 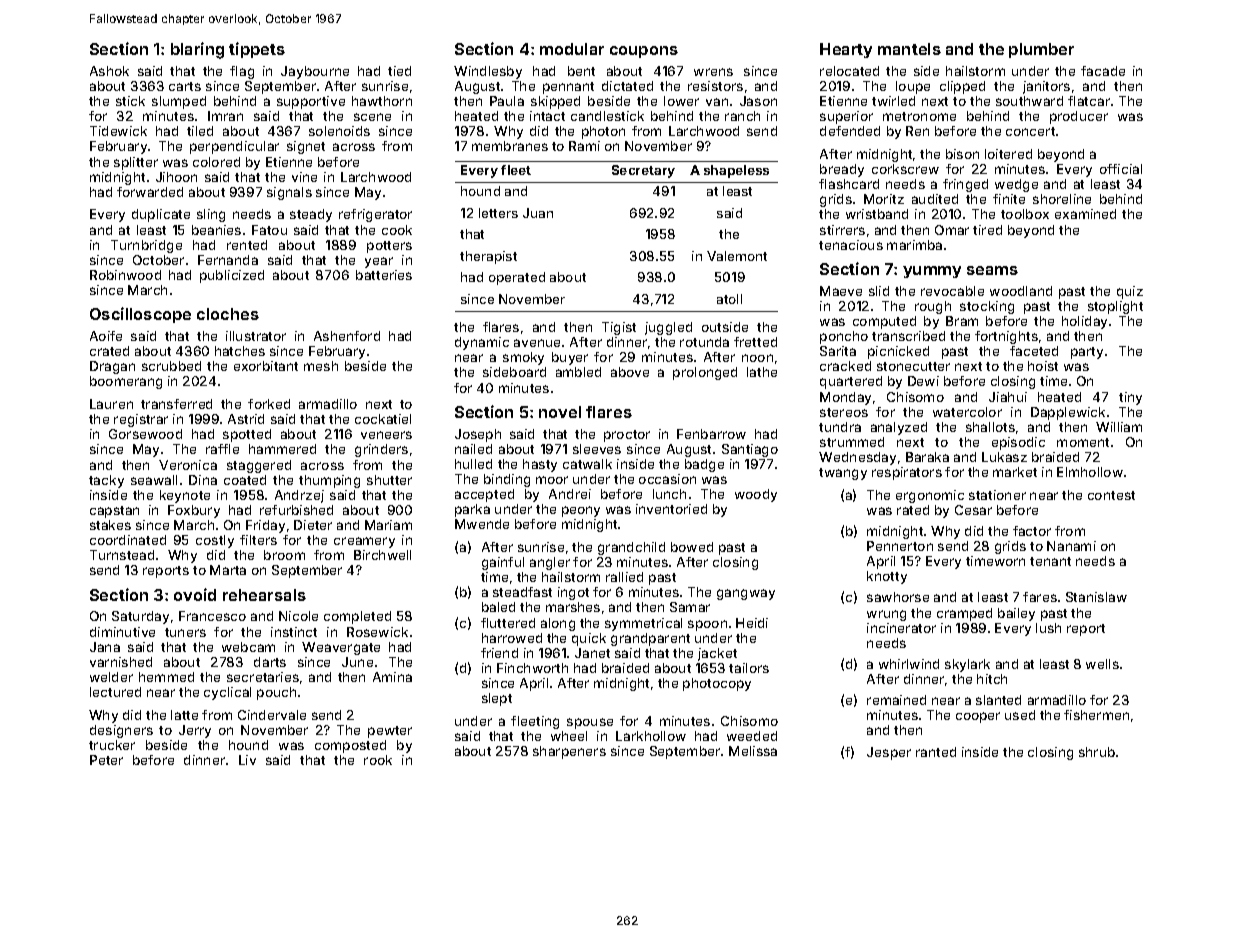 What do you see at coordinates (141, 420) in the image?
I see `registrar` at bounding box center [141, 420].
